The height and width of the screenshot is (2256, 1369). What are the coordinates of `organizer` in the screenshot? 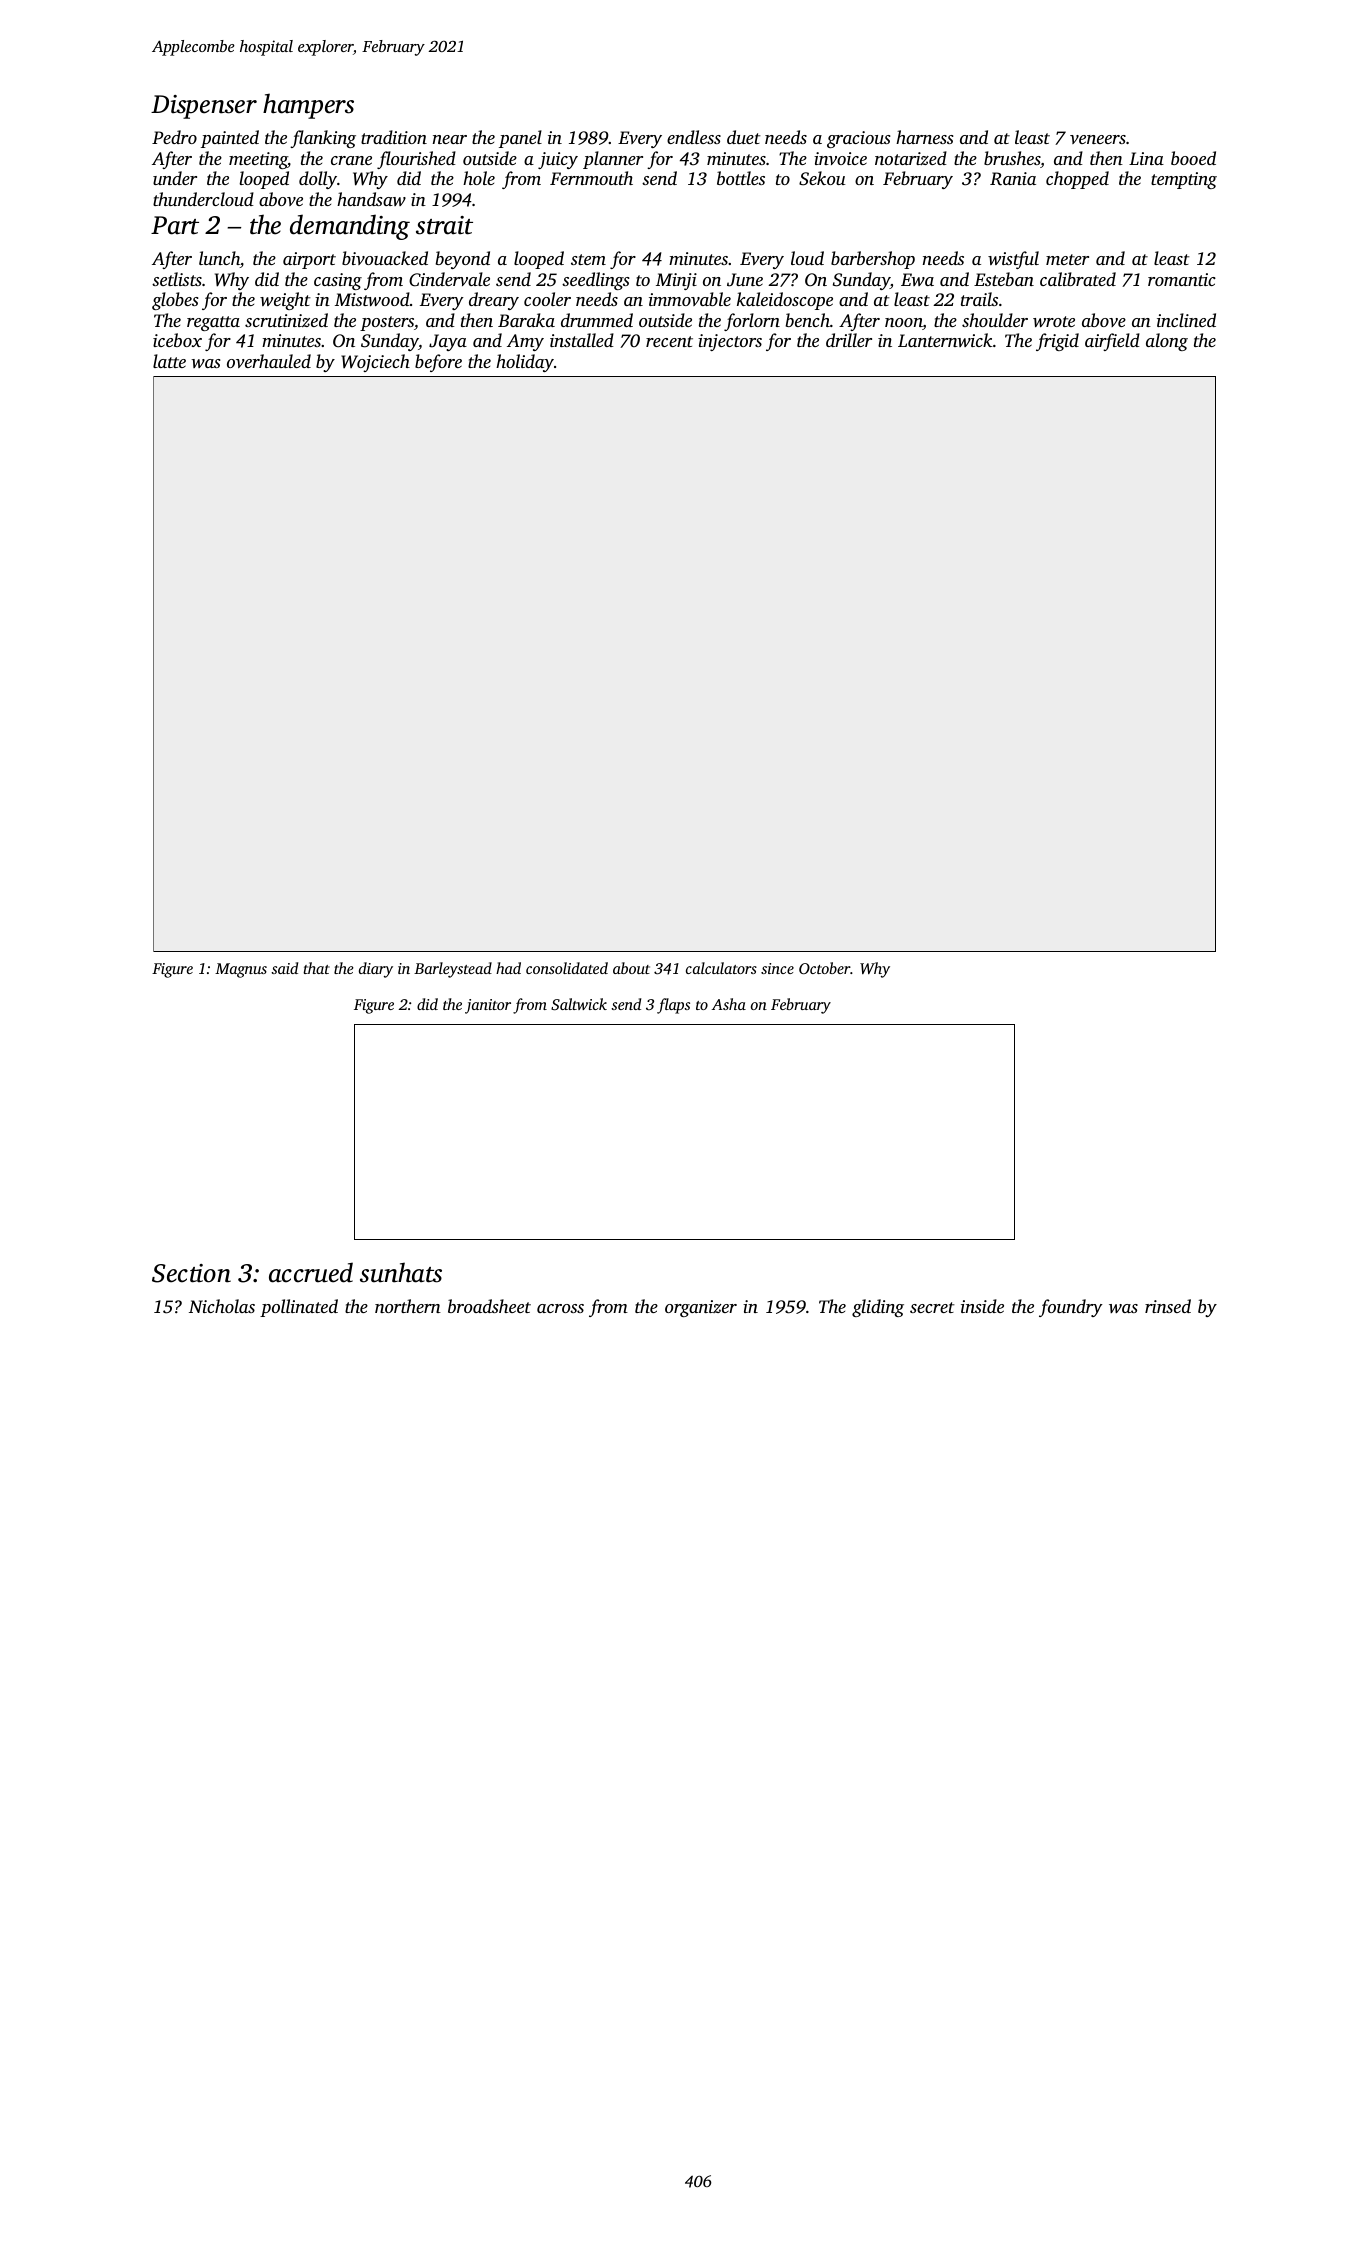 It's located at (701, 1308).
